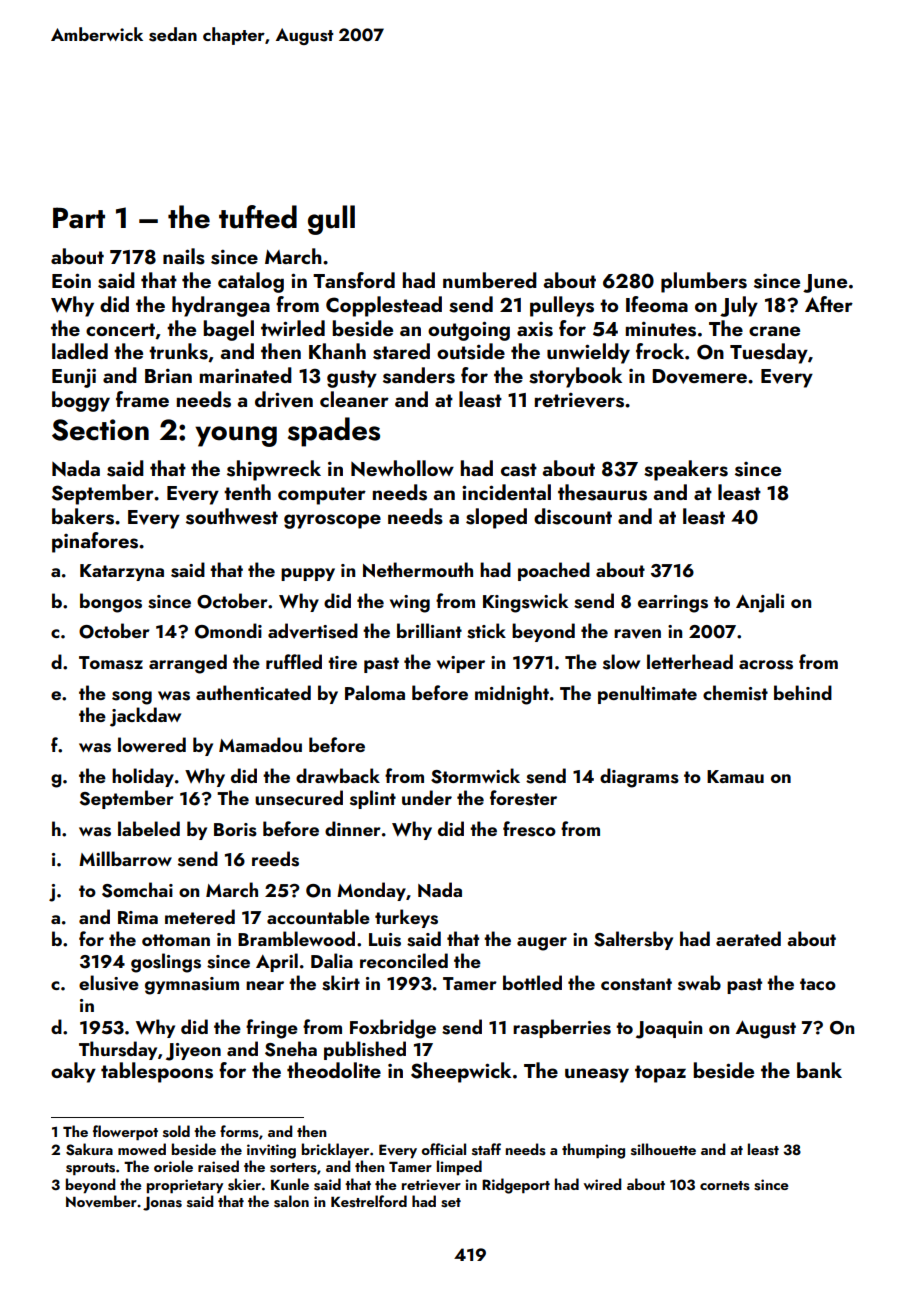 Image resolution: width=908 pixels, height=1316 pixels. I want to click on Mamadou, so click(260, 744).
